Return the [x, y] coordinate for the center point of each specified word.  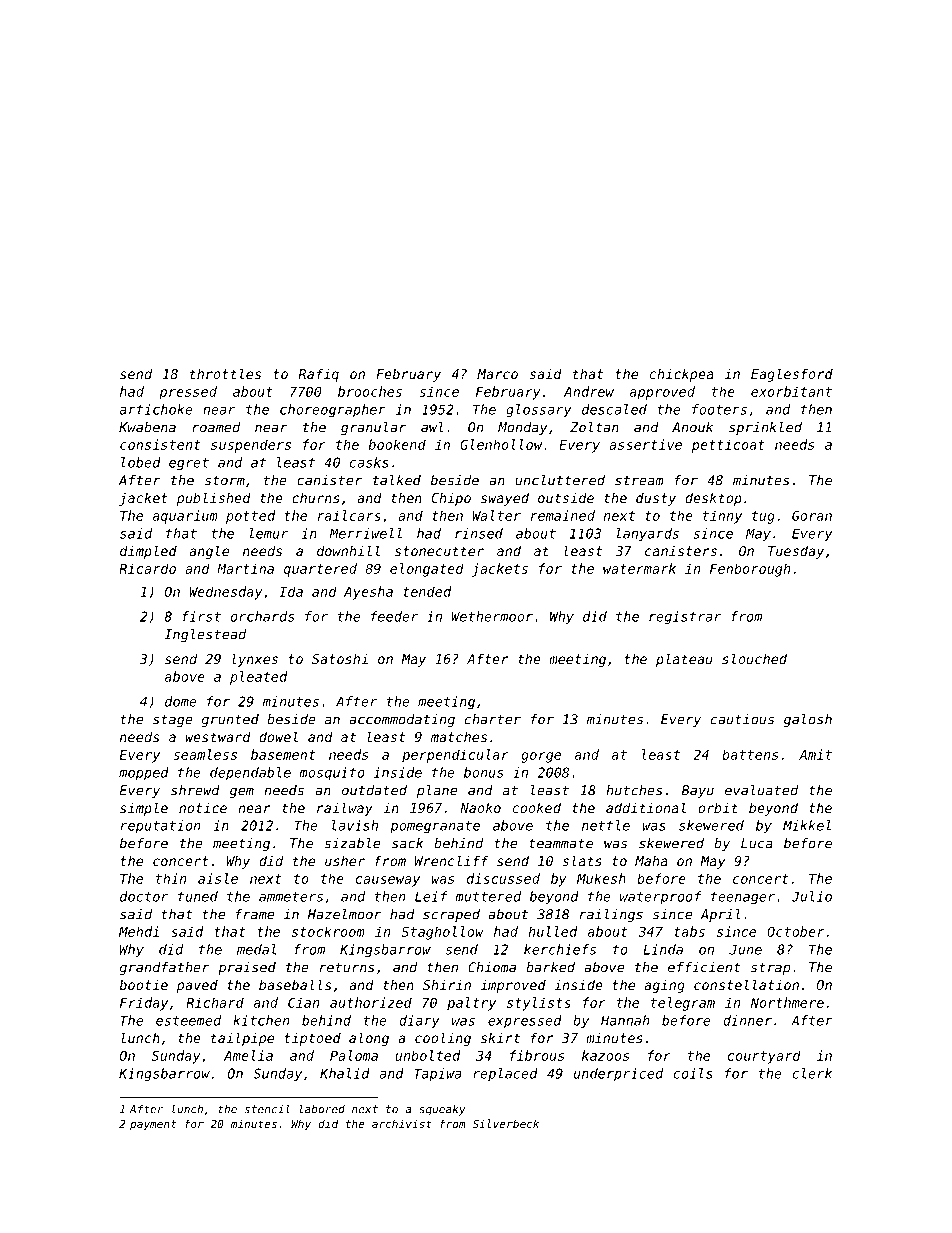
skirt [500, 1037]
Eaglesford [792, 375]
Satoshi [340, 658]
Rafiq [319, 375]
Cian [303, 1002]
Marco [497, 374]
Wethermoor [492, 616]
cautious [742, 719]
